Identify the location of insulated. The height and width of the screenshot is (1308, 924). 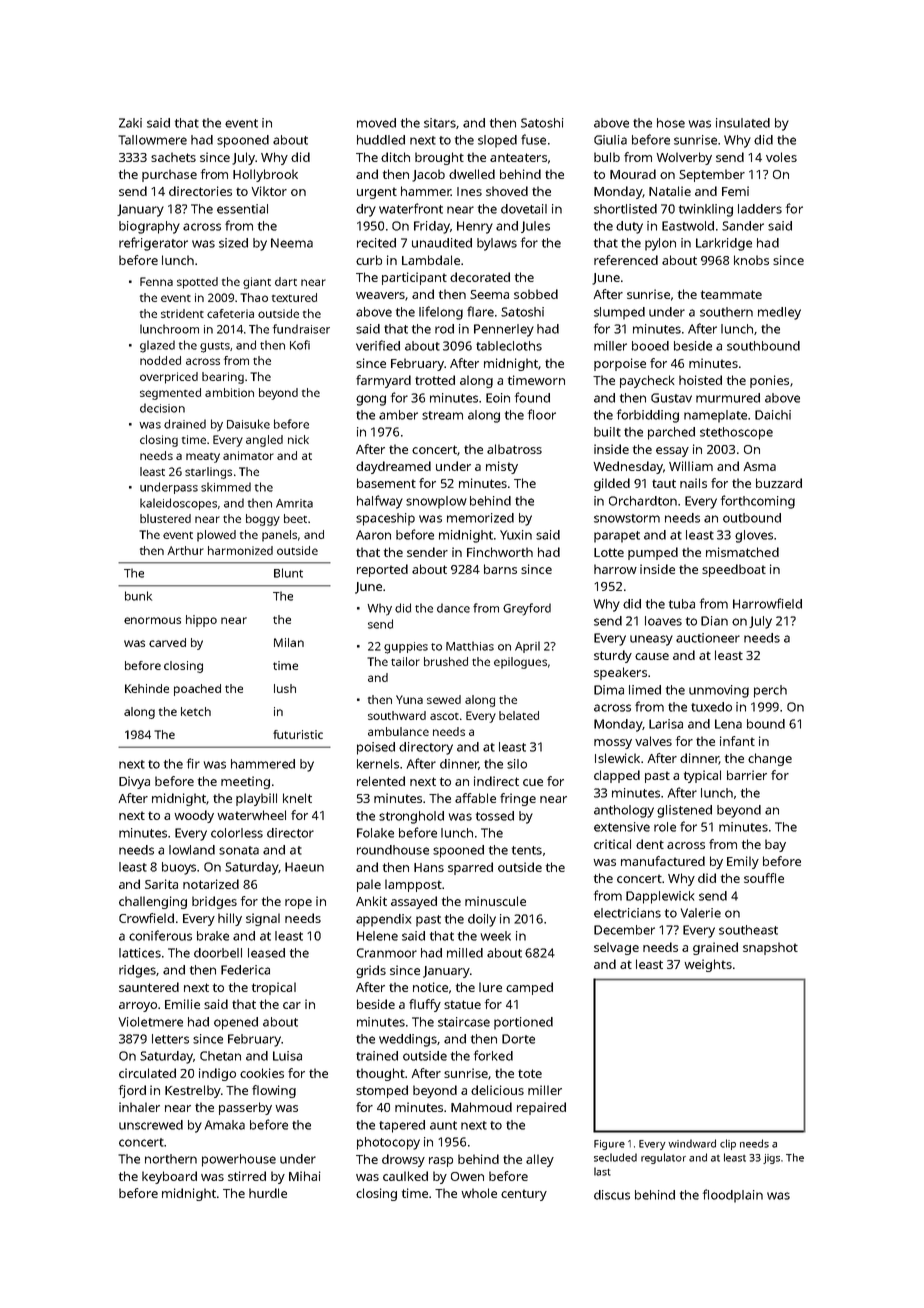
(743, 123).
